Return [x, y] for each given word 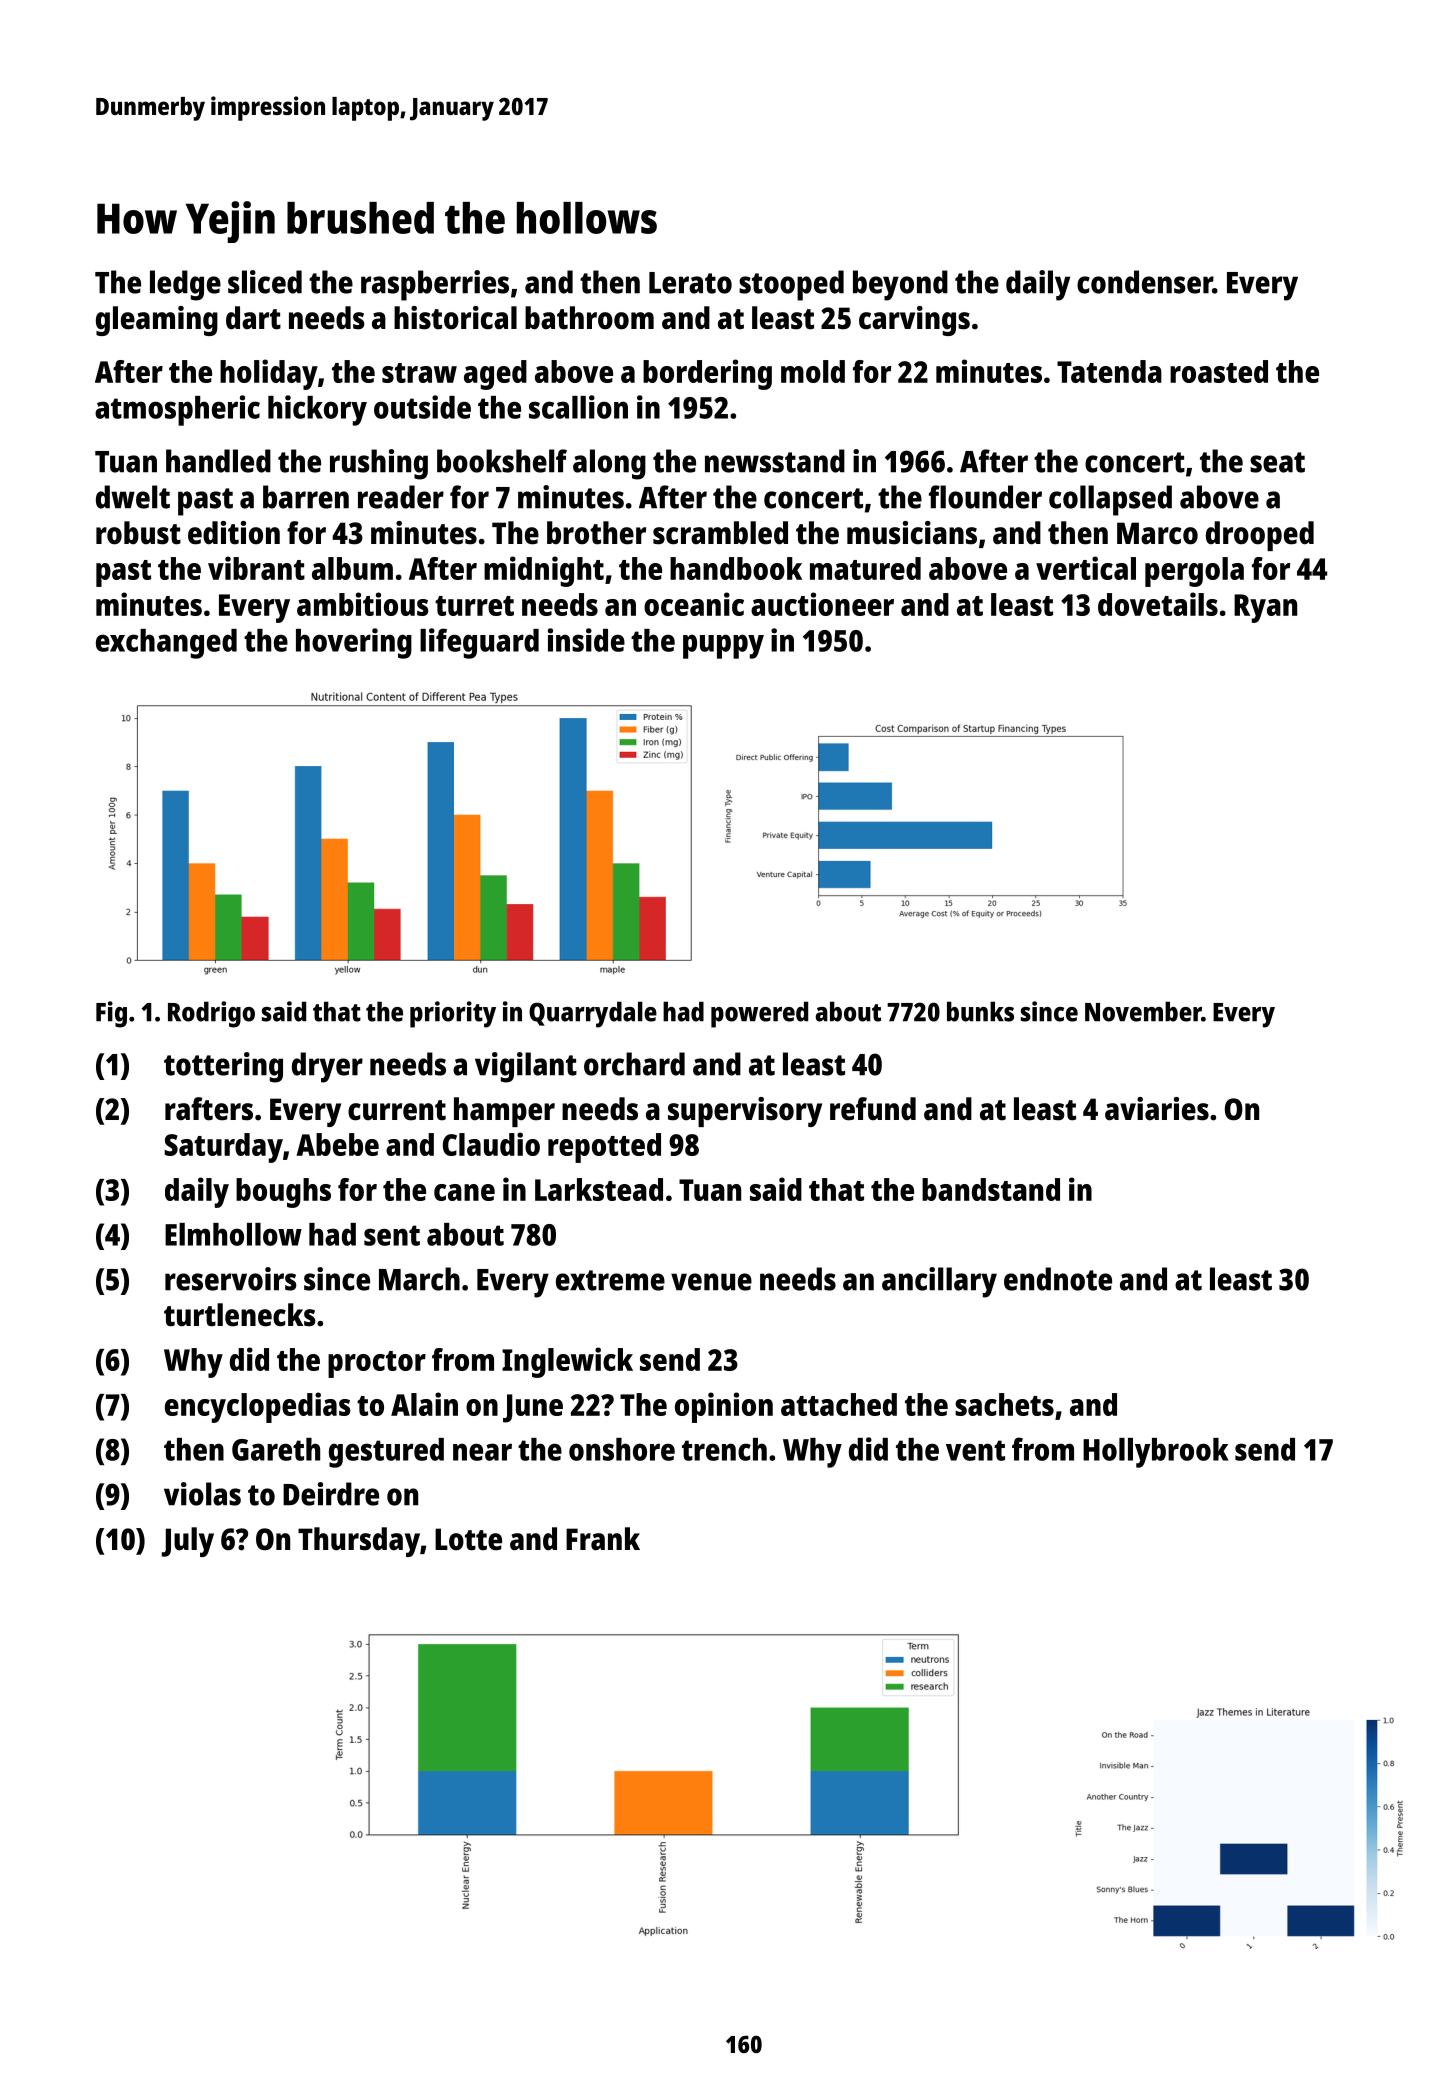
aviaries [1157, 1109]
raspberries [435, 285]
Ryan [1265, 608]
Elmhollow [233, 1234]
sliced [265, 282]
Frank [603, 1539]
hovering [354, 643]
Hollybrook [1156, 1453]
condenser [1145, 282]
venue [711, 1282]
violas [202, 1494]
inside [586, 640]
